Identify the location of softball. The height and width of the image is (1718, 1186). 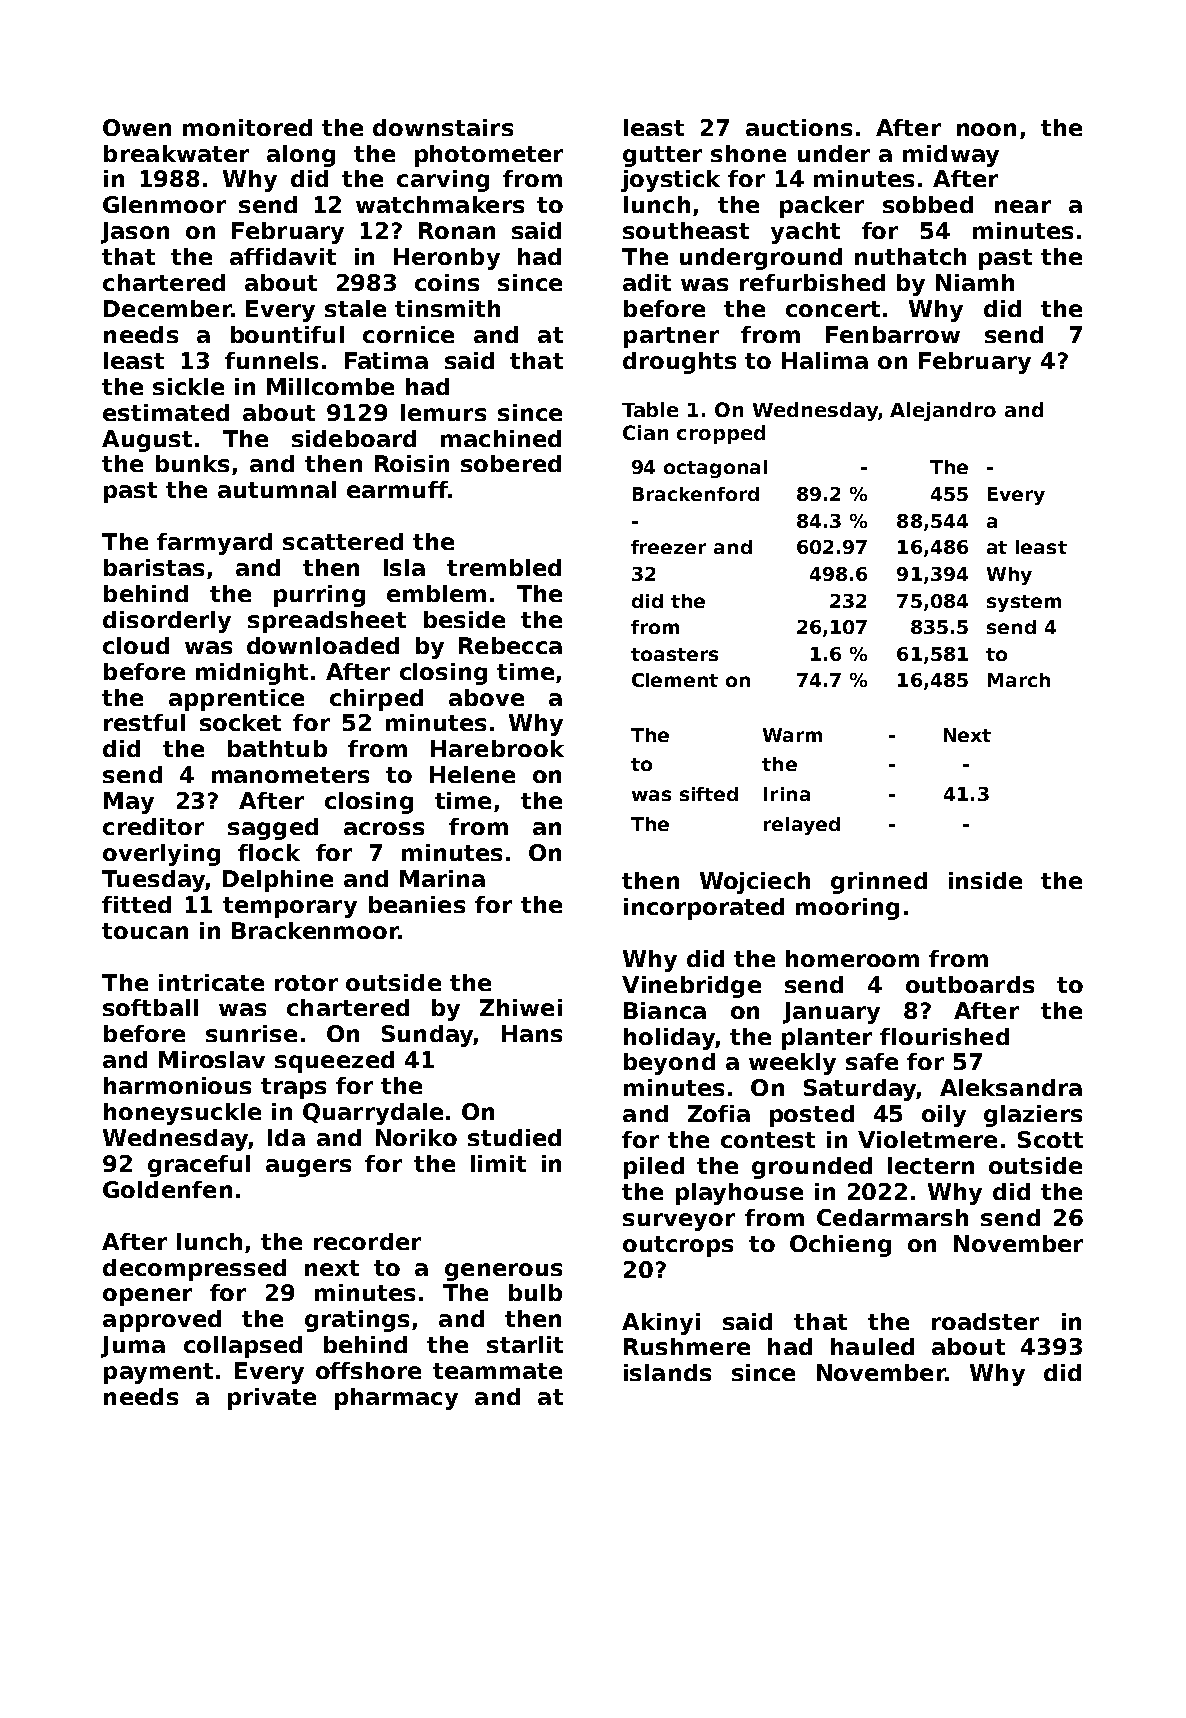
(150, 1007).
